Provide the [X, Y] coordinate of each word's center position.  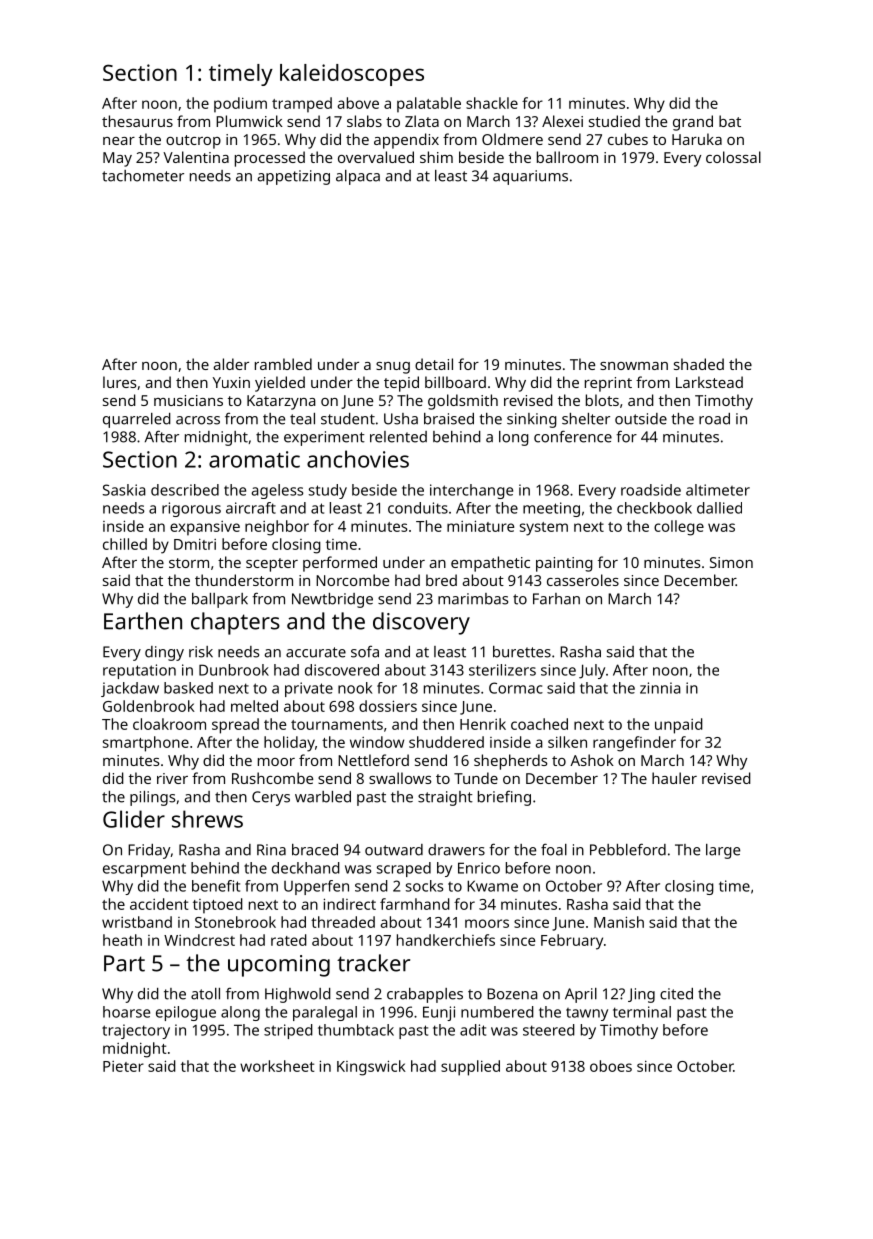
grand [693, 123]
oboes [611, 1066]
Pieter [123, 1066]
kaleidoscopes [352, 75]
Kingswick [371, 1068]
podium [240, 105]
